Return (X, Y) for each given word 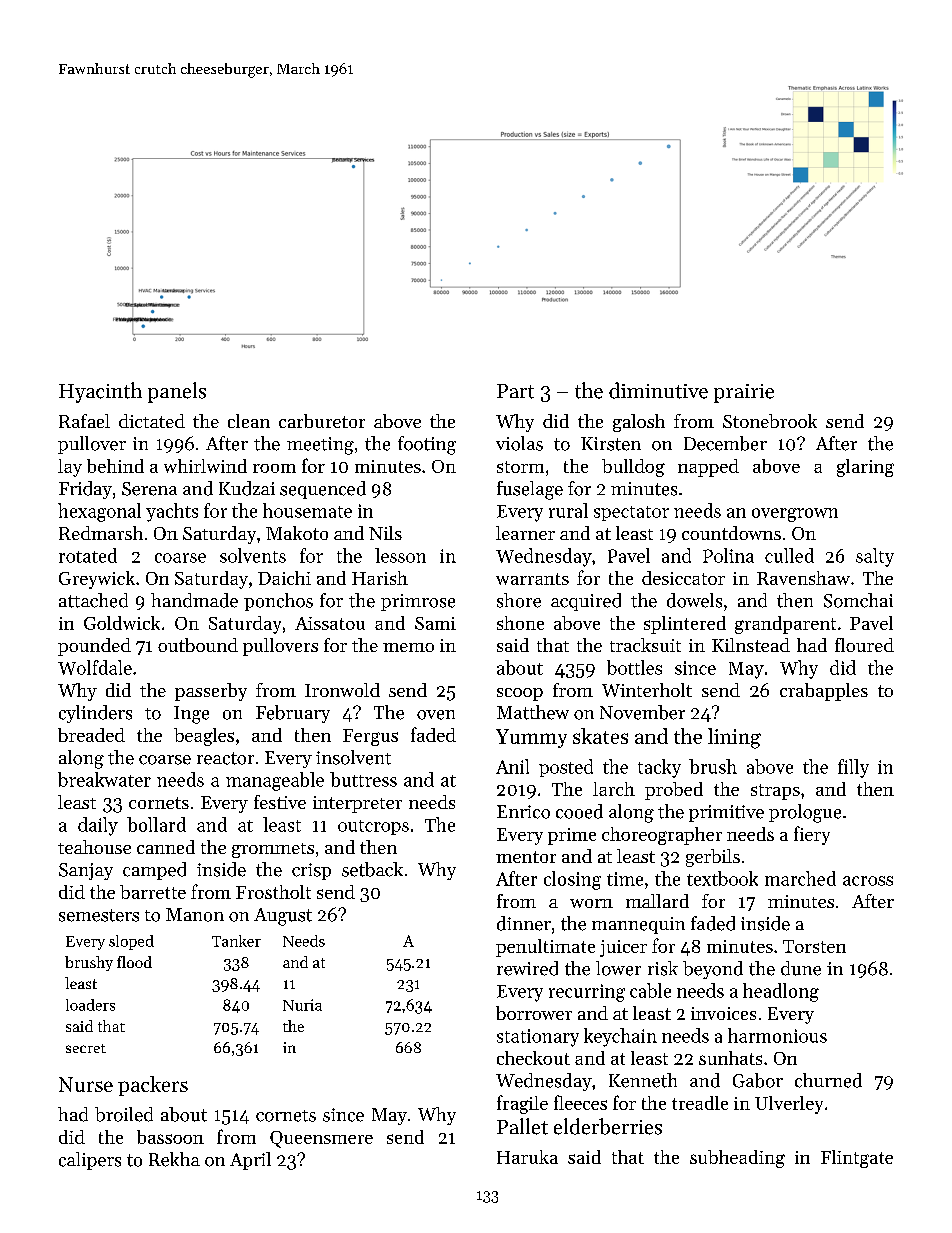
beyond (713, 970)
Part (515, 391)
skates (600, 736)
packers (153, 1086)
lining (734, 738)
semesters (99, 915)
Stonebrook (770, 421)
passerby (211, 692)
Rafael (84, 421)
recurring (587, 993)
